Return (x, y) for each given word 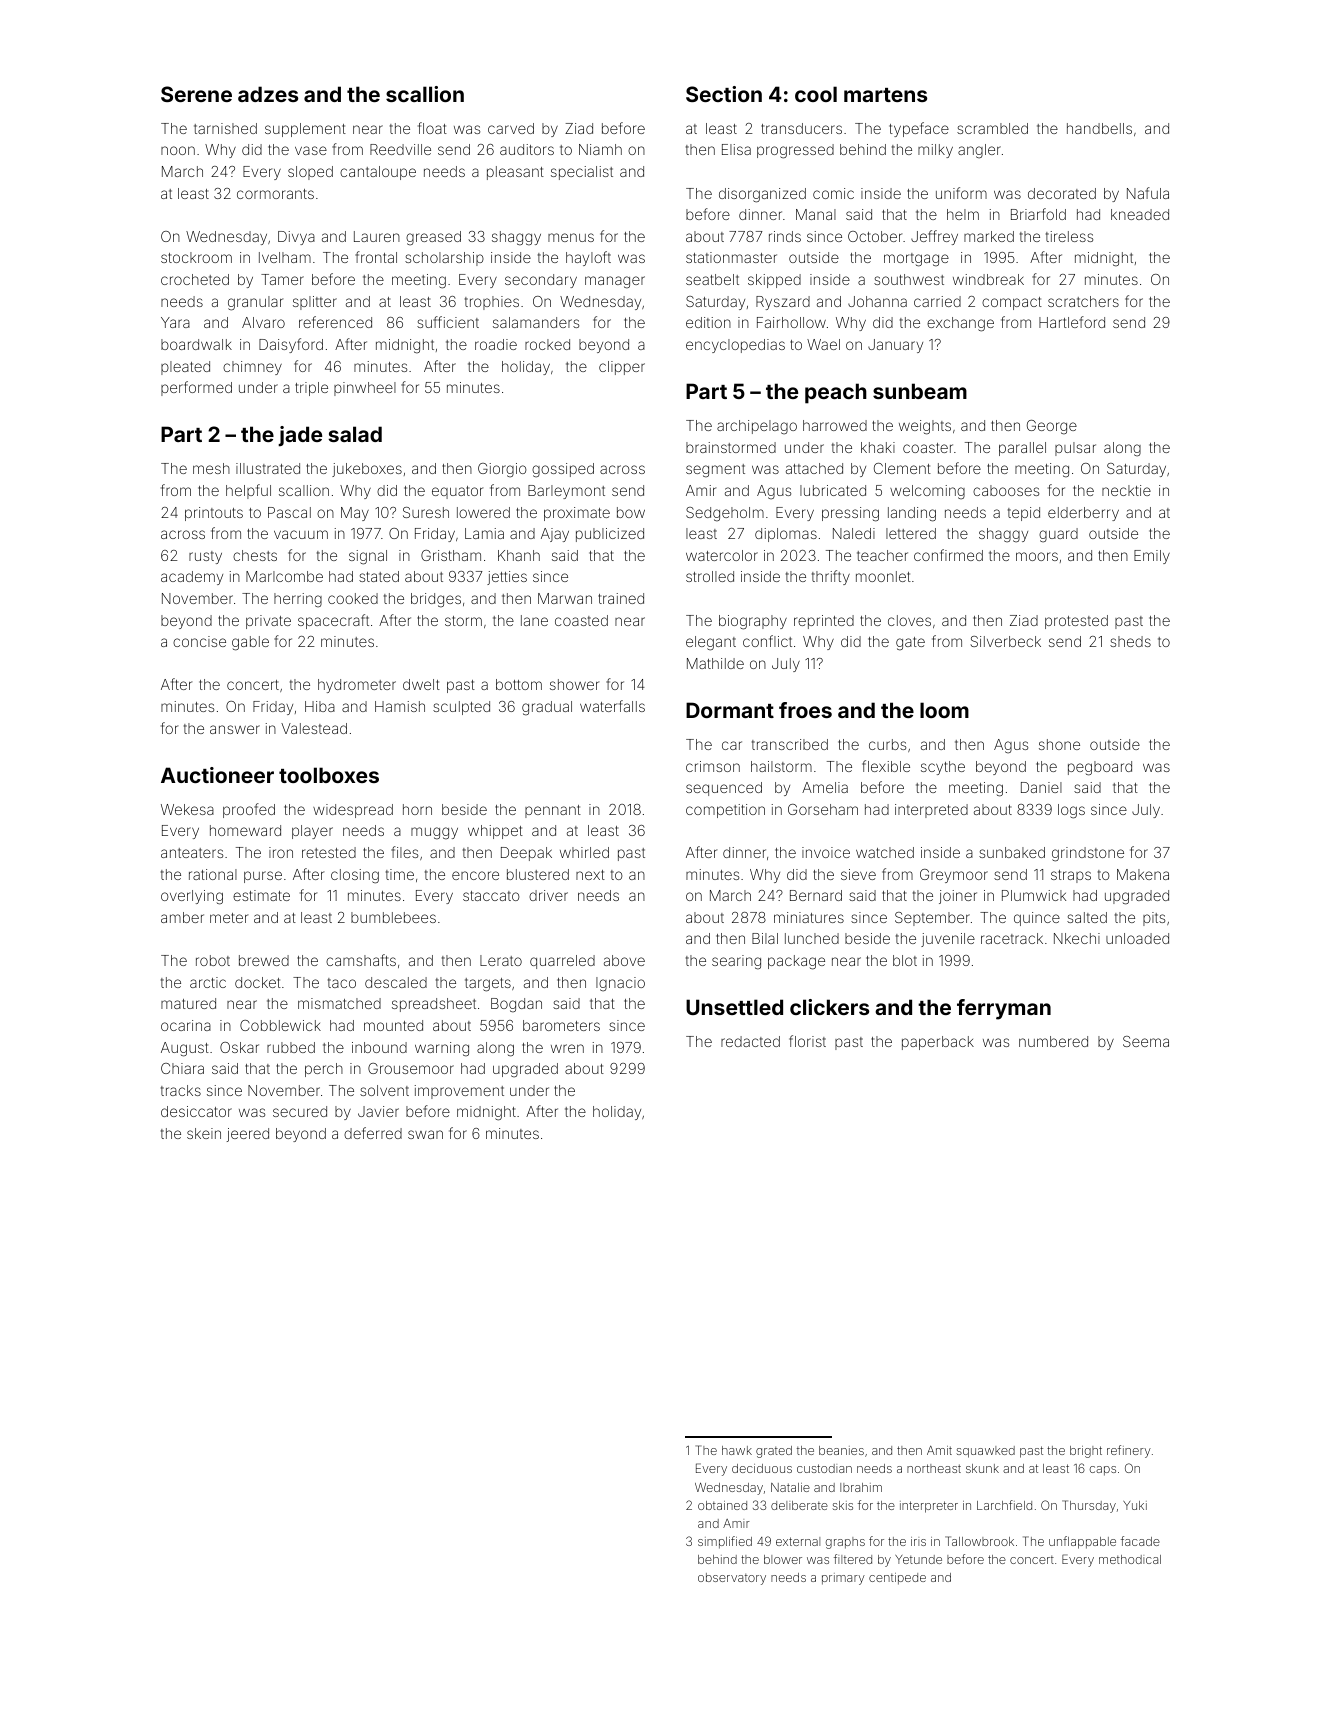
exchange (960, 324)
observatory (732, 1579)
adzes (268, 94)
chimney (252, 368)
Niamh (600, 149)
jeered (248, 1135)
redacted (750, 1041)
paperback (938, 1043)
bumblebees (393, 917)
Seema (1146, 1041)
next (590, 875)
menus (571, 237)
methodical (1130, 1559)
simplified (725, 1542)
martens (885, 95)
